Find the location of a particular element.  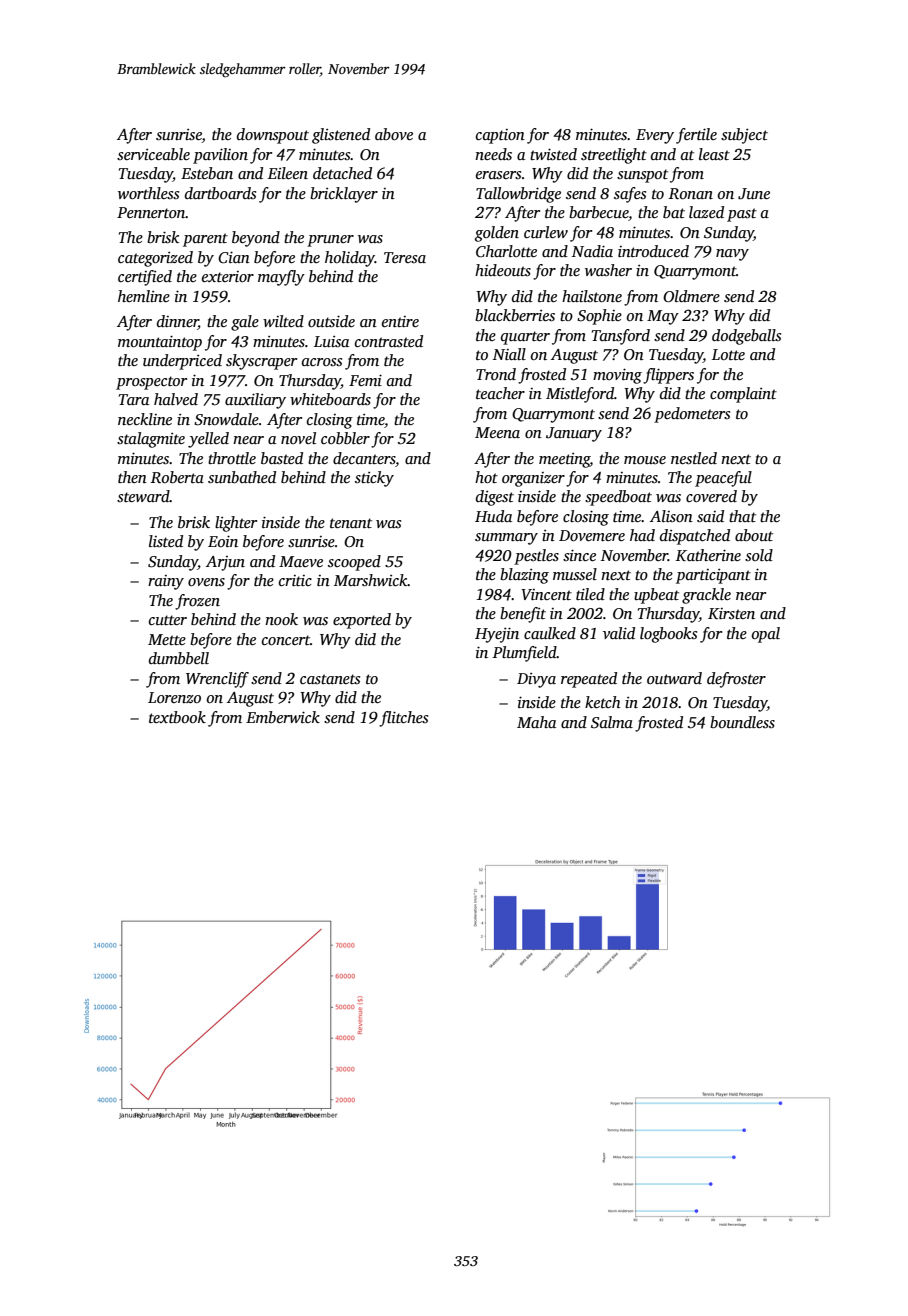

dinner is located at coordinates (177, 322).
